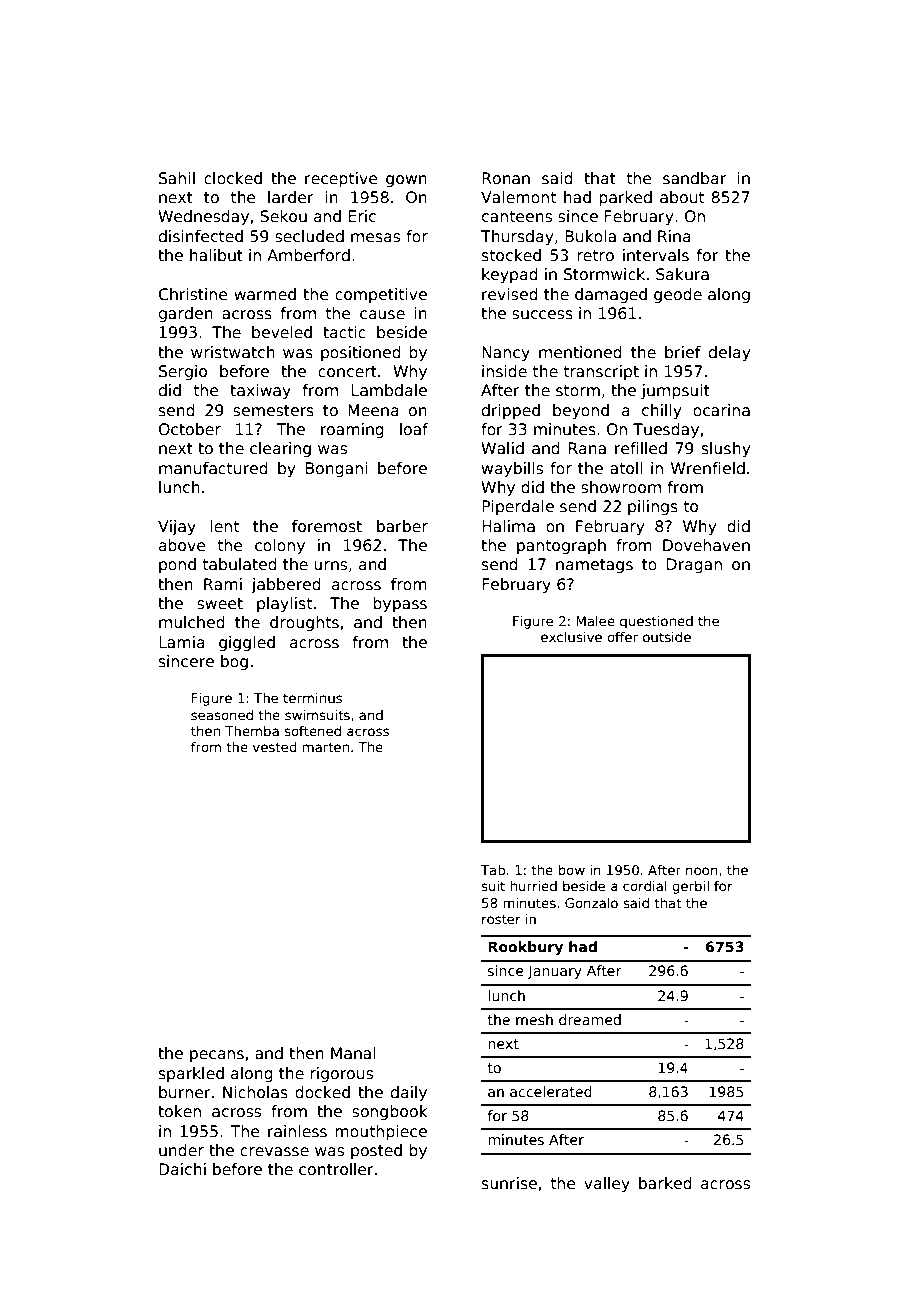 This screenshot has height=1290, width=909. What do you see at coordinates (233, 178) in the screenshot?
I see `clocked` at bounding box center [233, 178].
